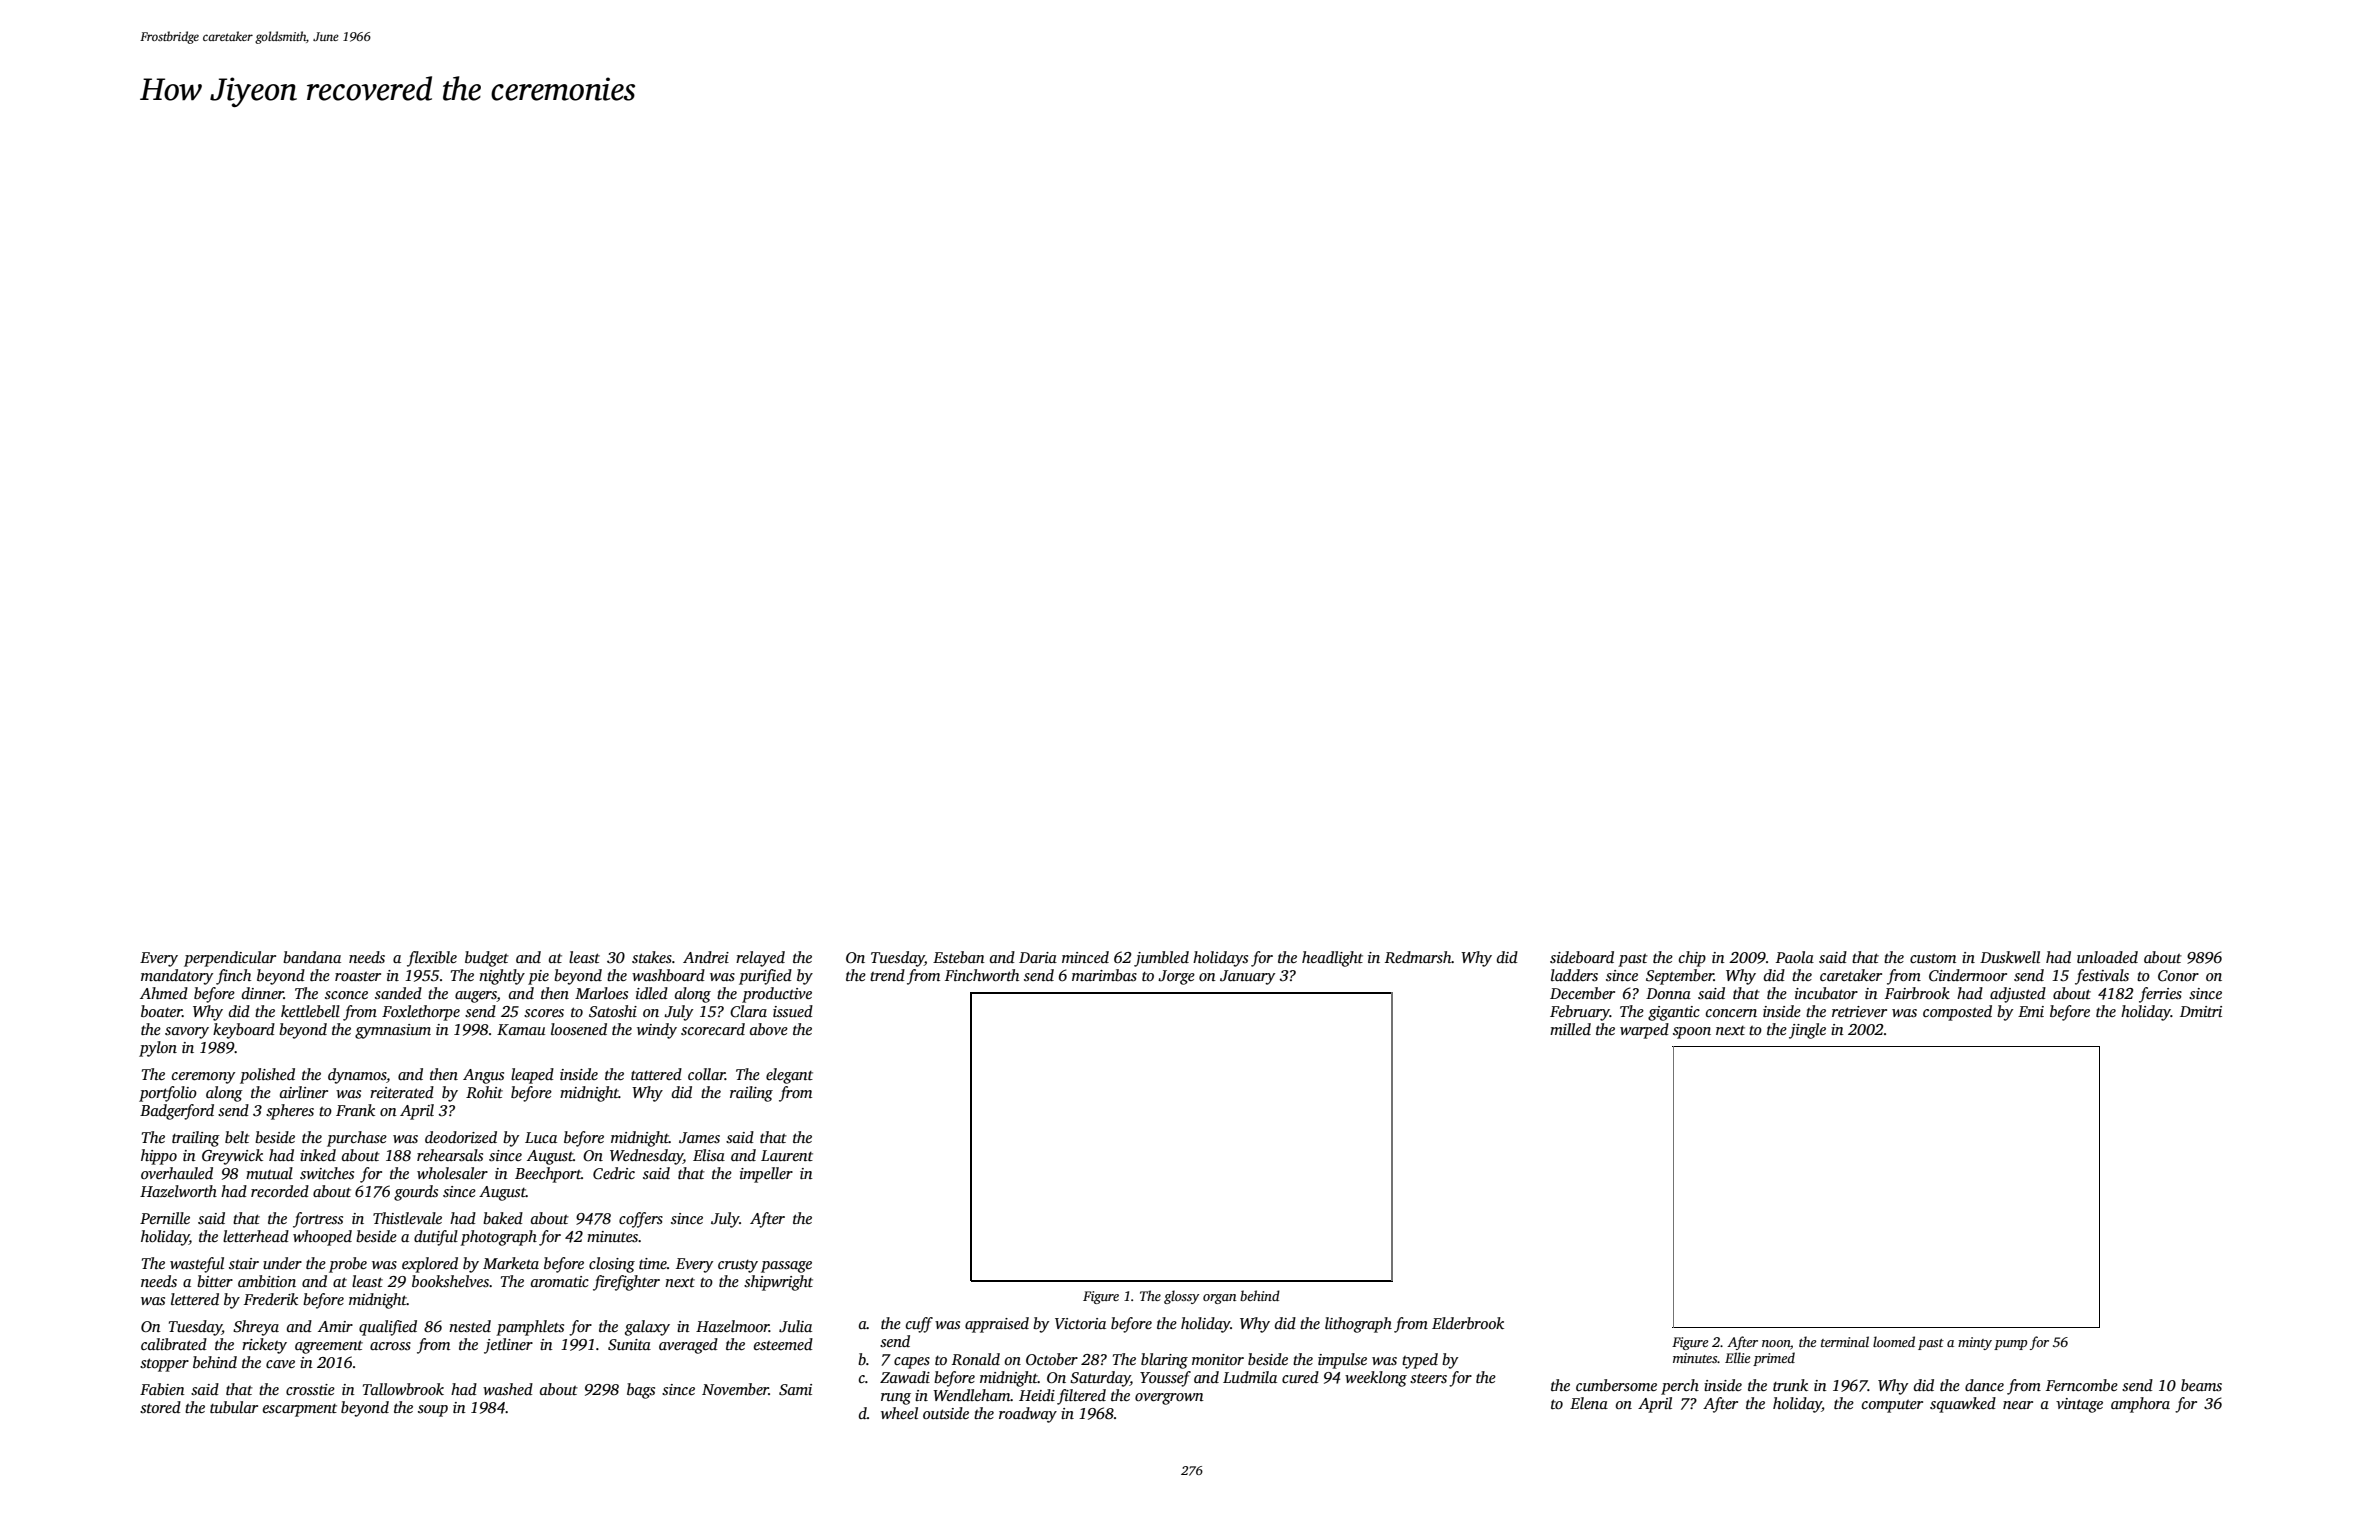 Image resolution: width=2363 pixels, height=1529 pixels. What do you see at coordinates (1570, 1029) in the screenshot?
I see `milled` at bounding box center [1570, 1029].
